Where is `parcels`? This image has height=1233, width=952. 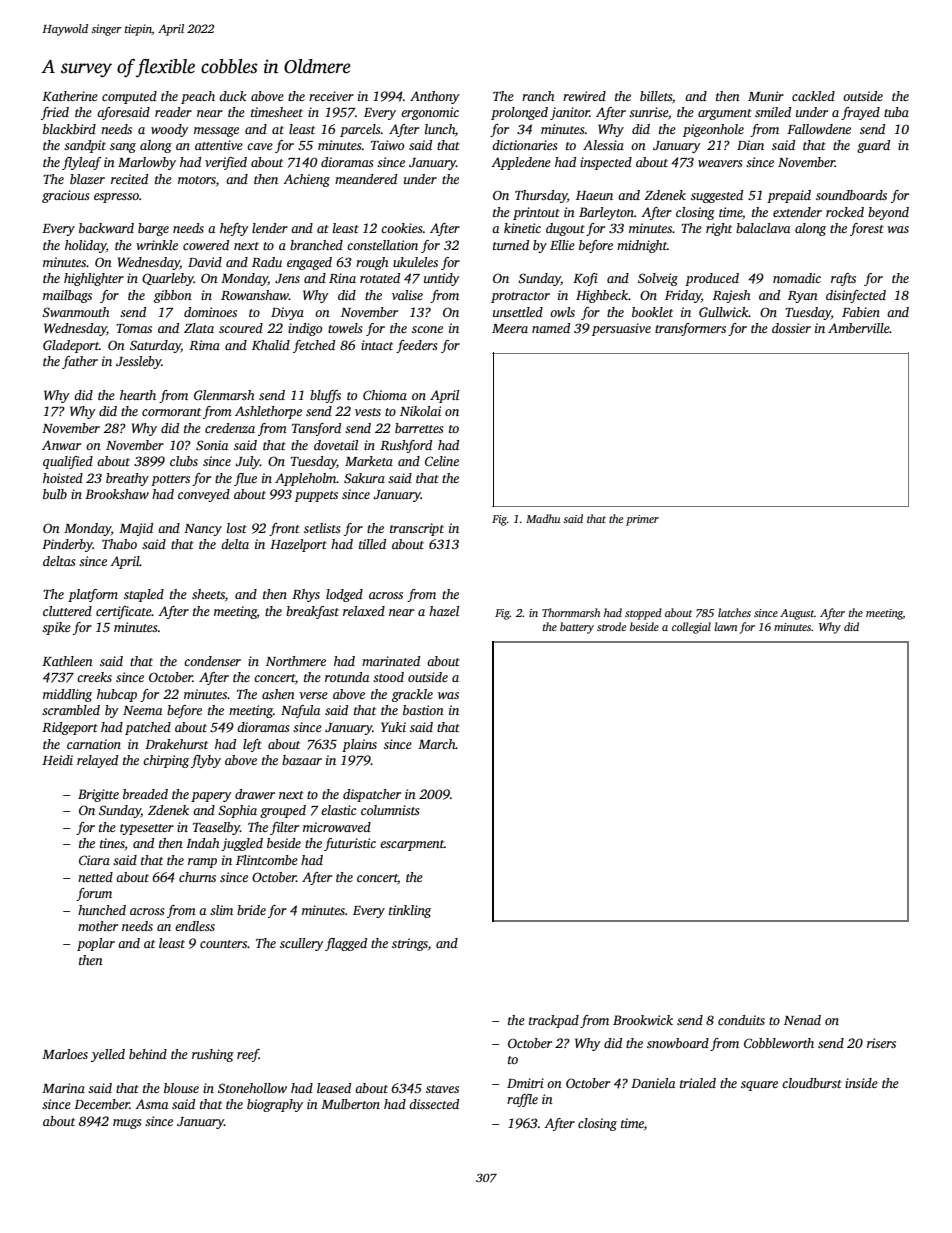 parcels is located at coordinates (360, 130).
